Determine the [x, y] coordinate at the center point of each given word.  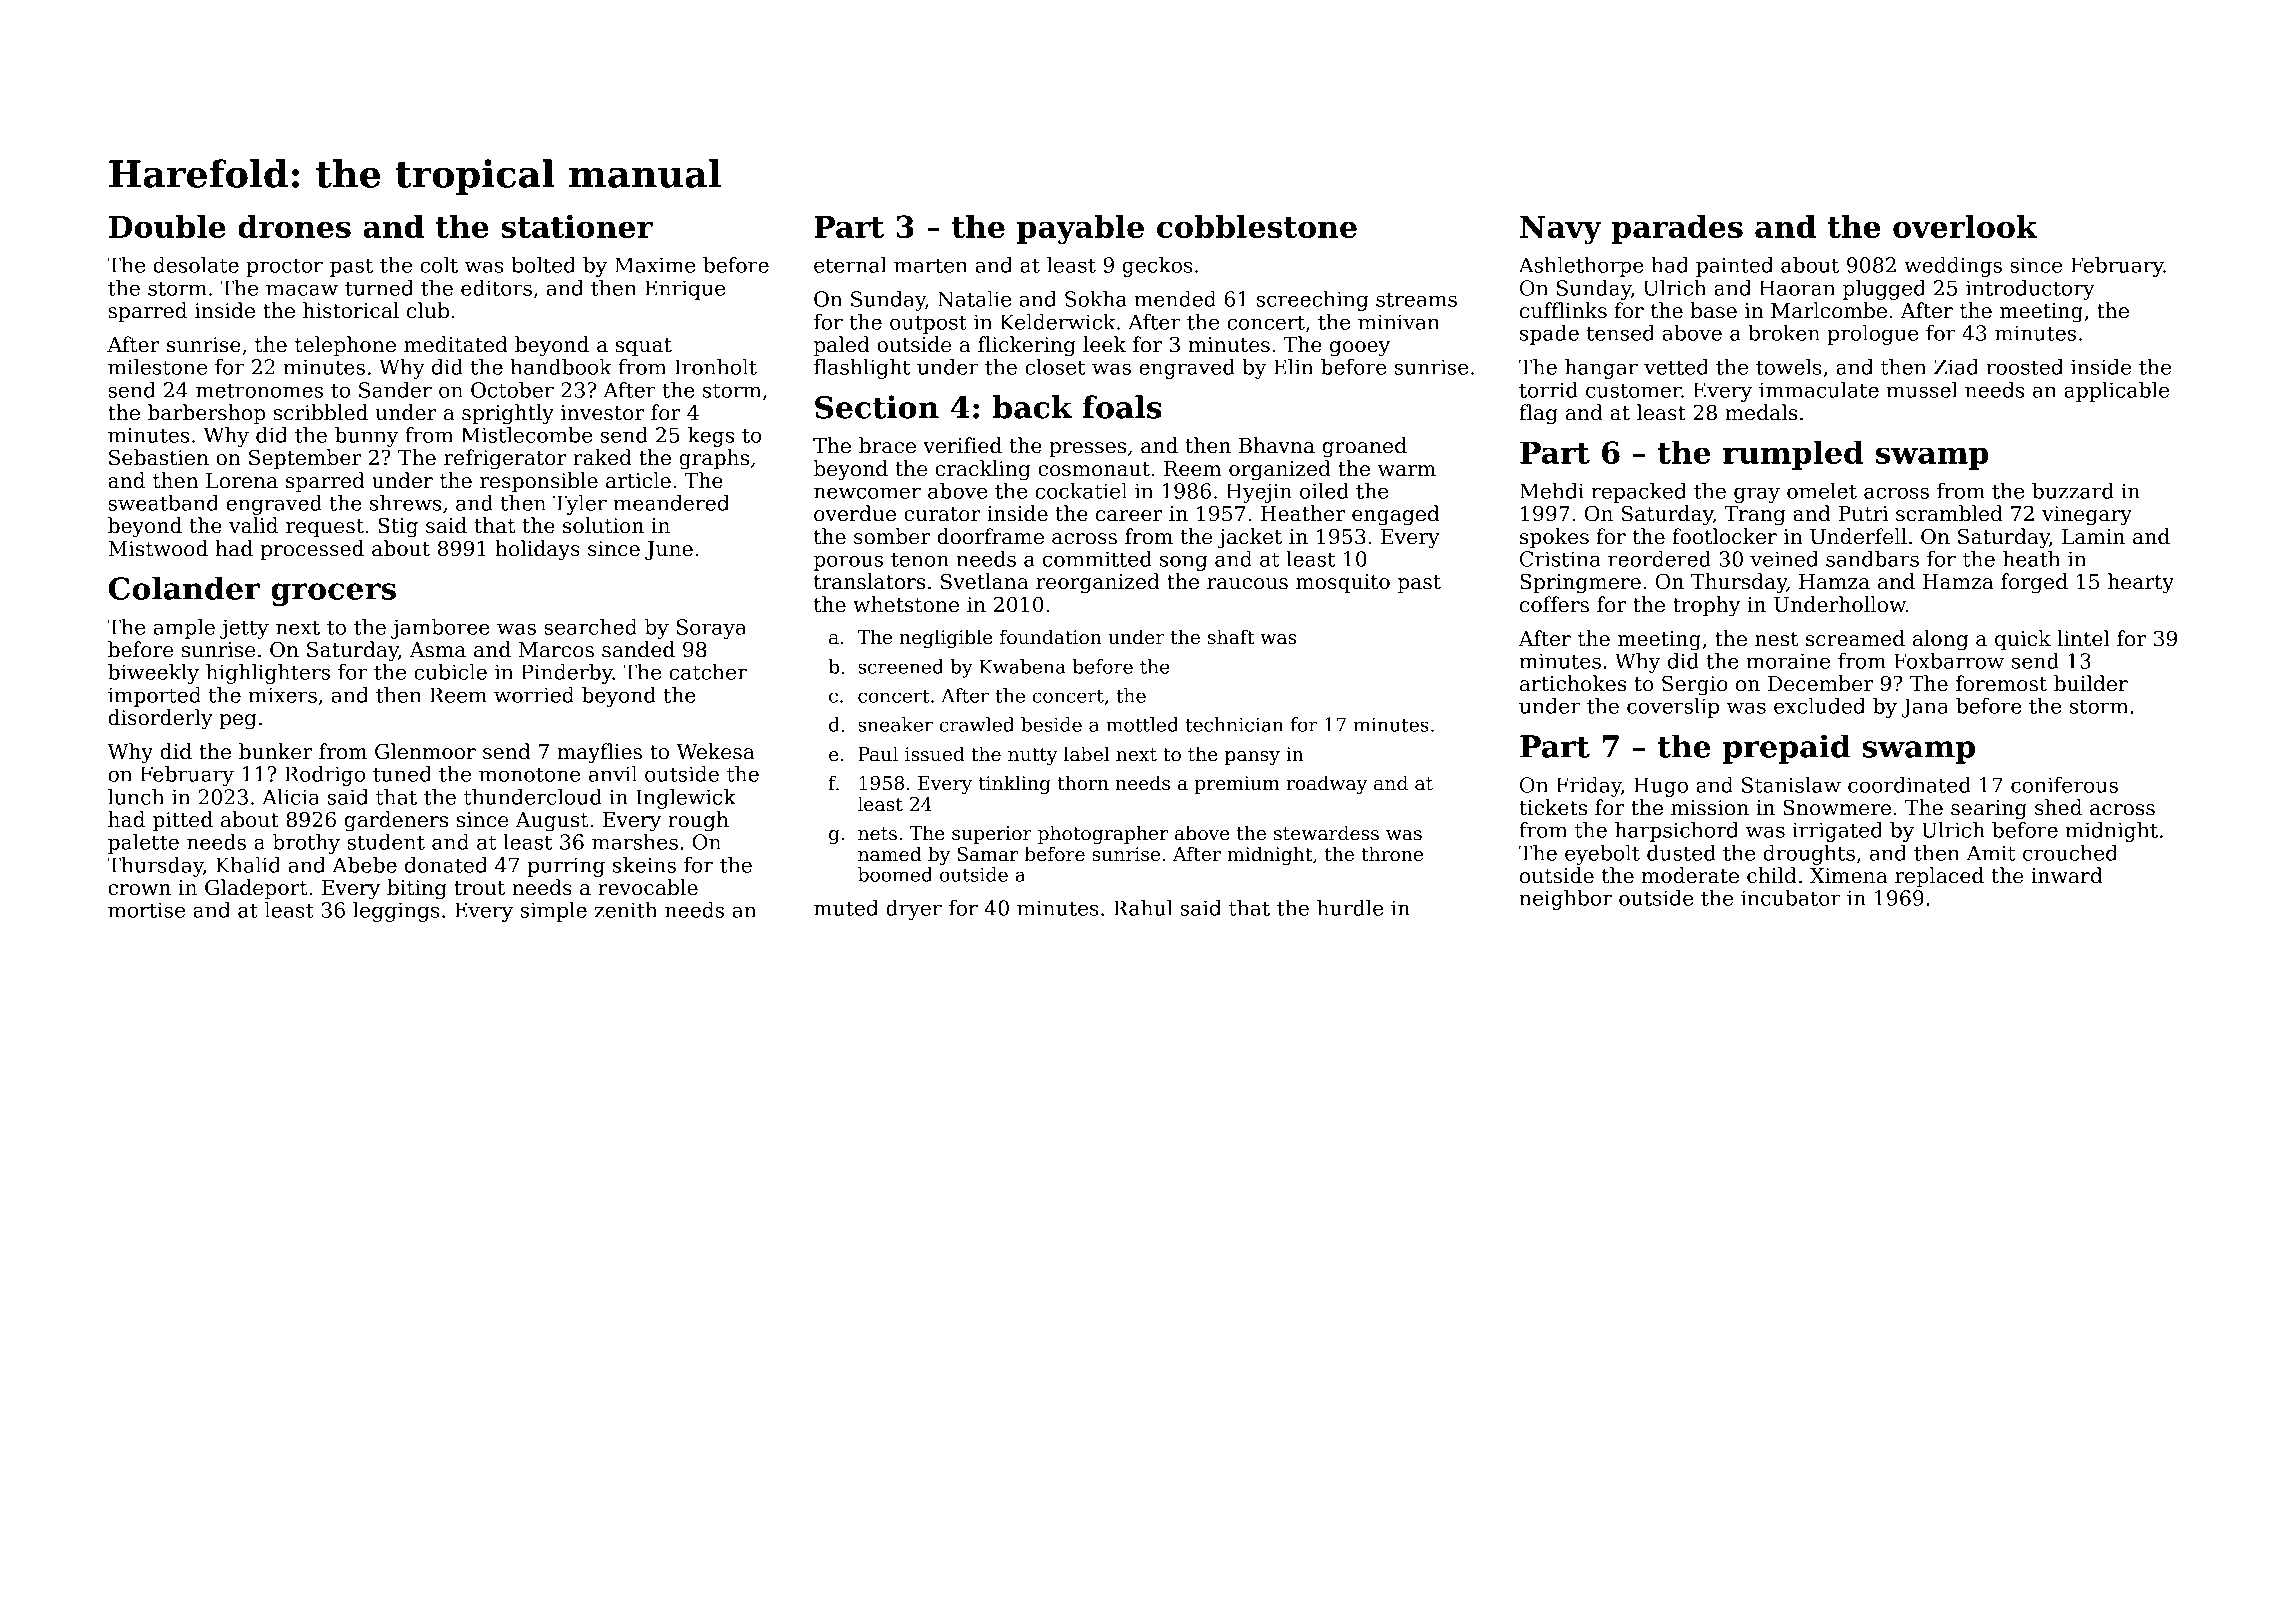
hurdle [1350, 908]
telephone [345, 346]
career [1129, 516]
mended [1175, 299]
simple [554, 912]
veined [1784, 559]
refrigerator [505, 459]
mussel [1921, 390]
